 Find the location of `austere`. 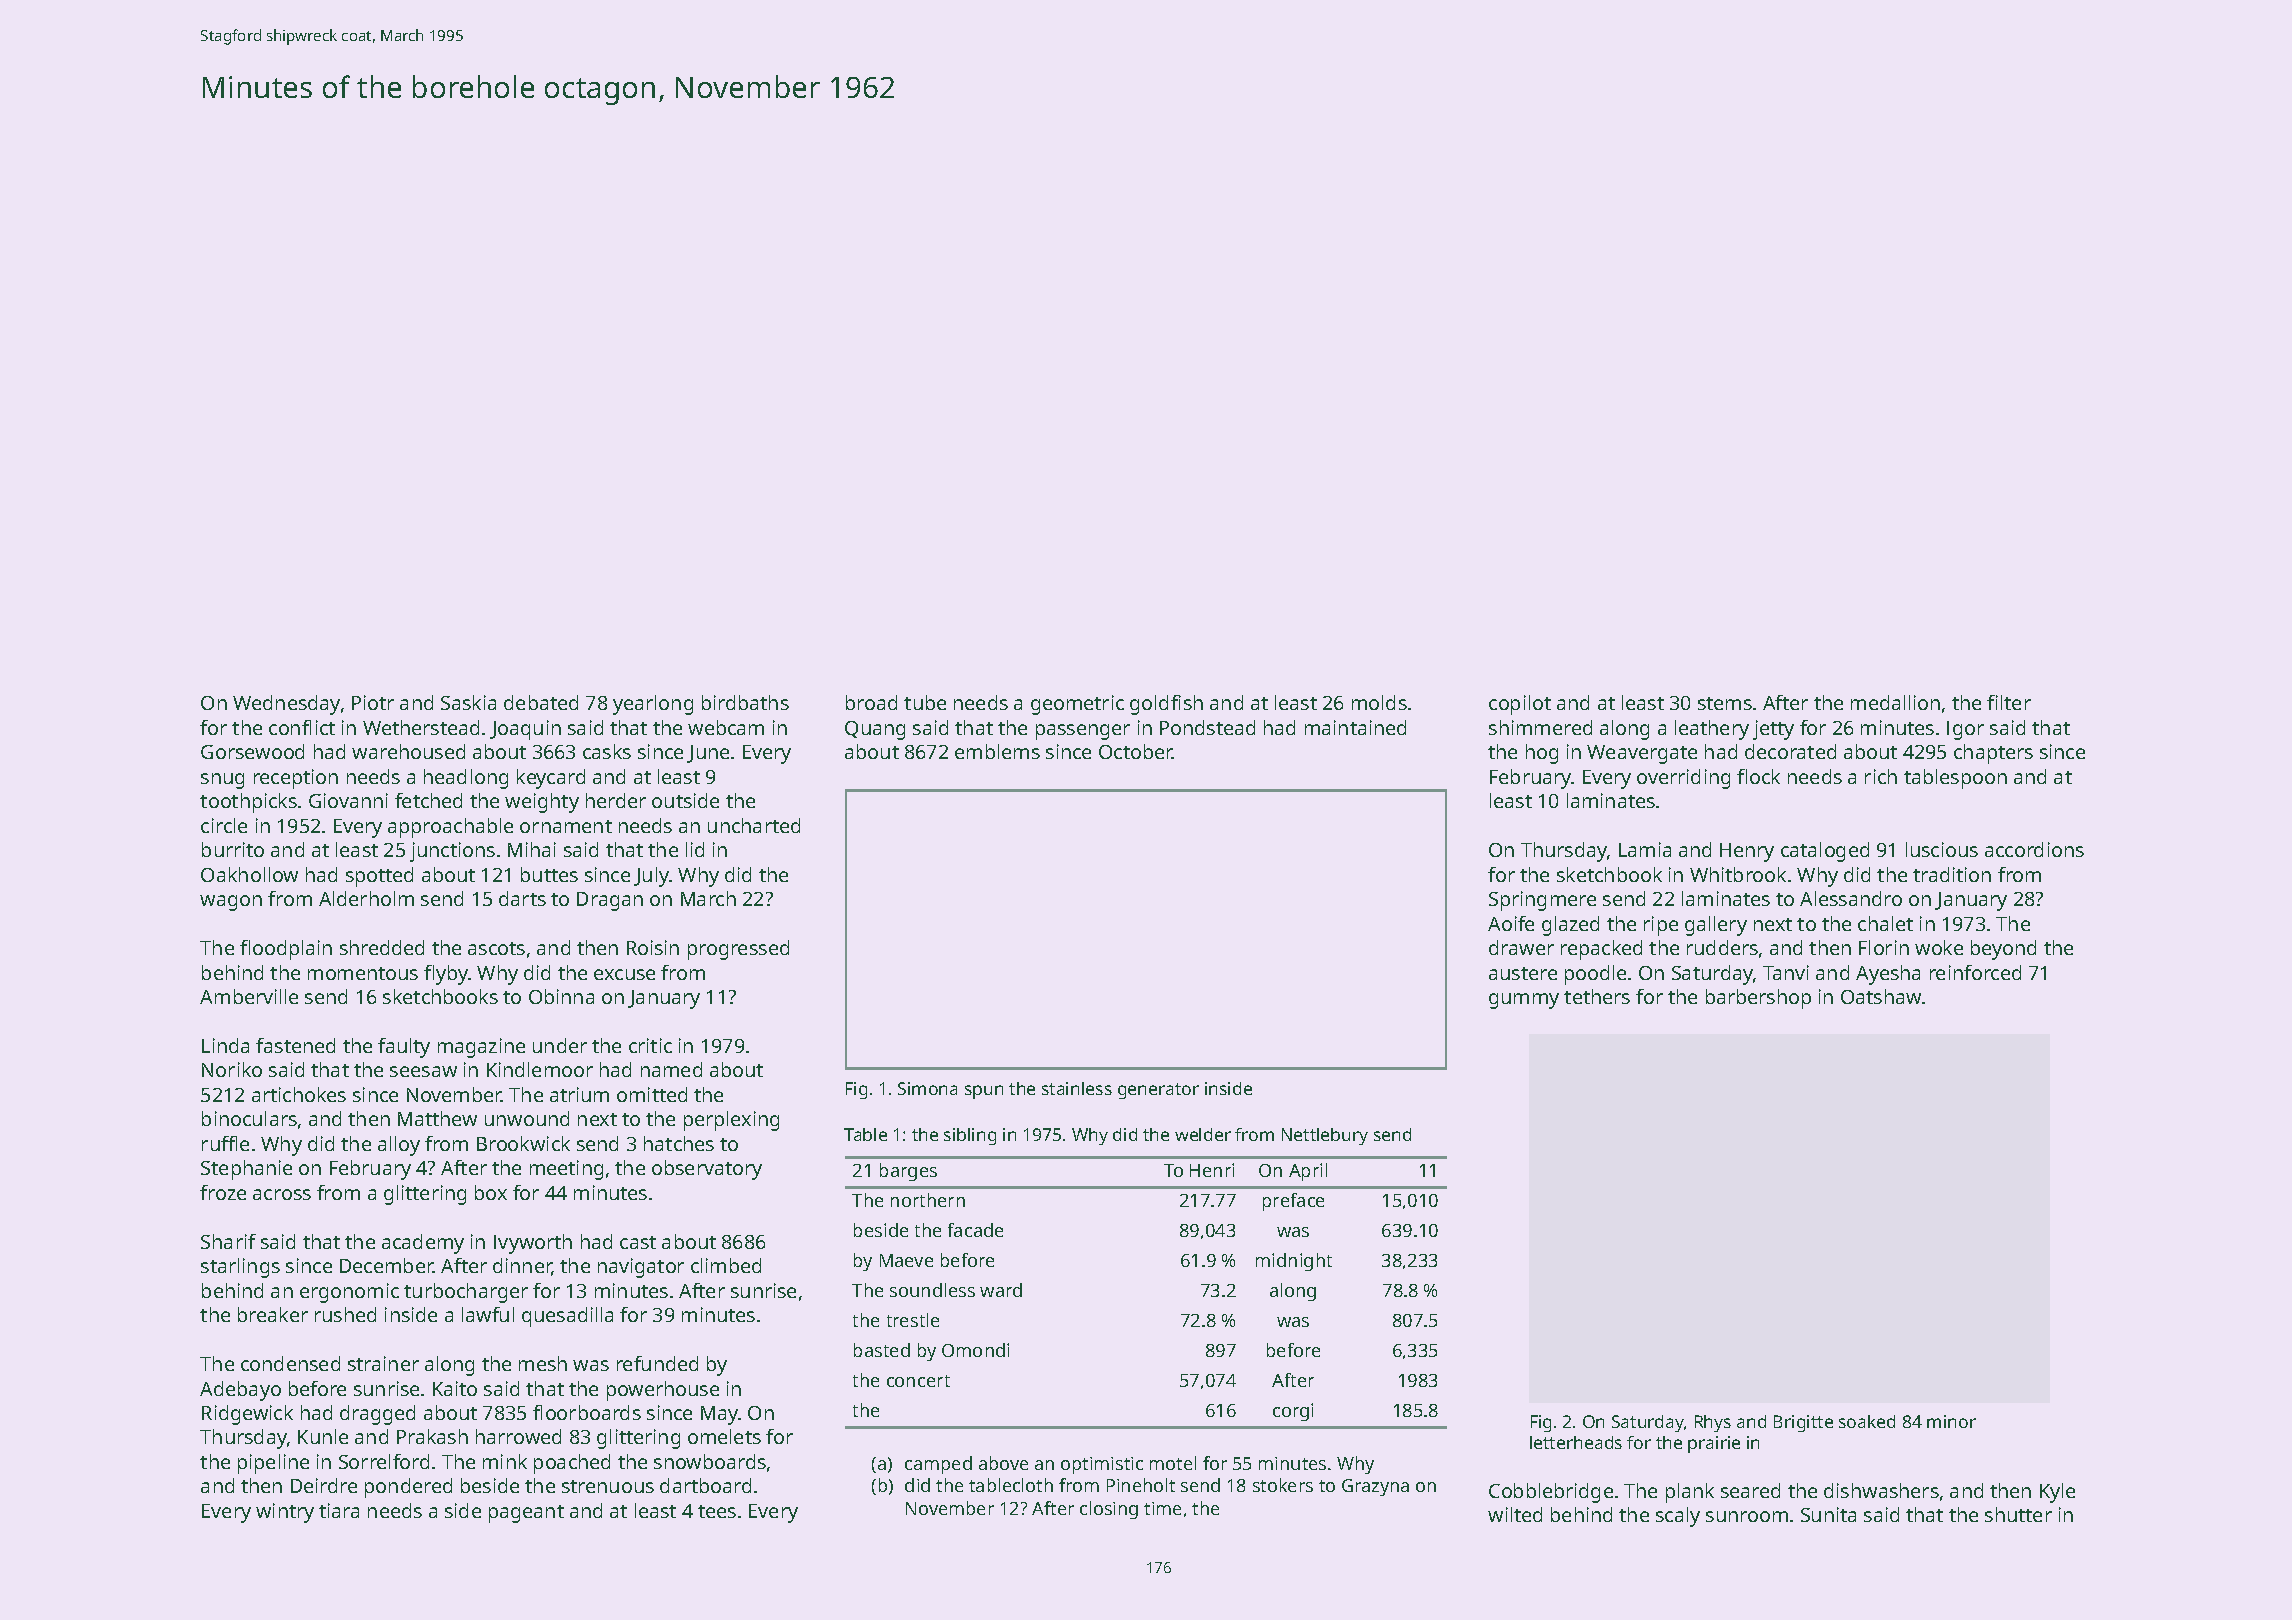

austere is located at coordinates (1523, 973).
